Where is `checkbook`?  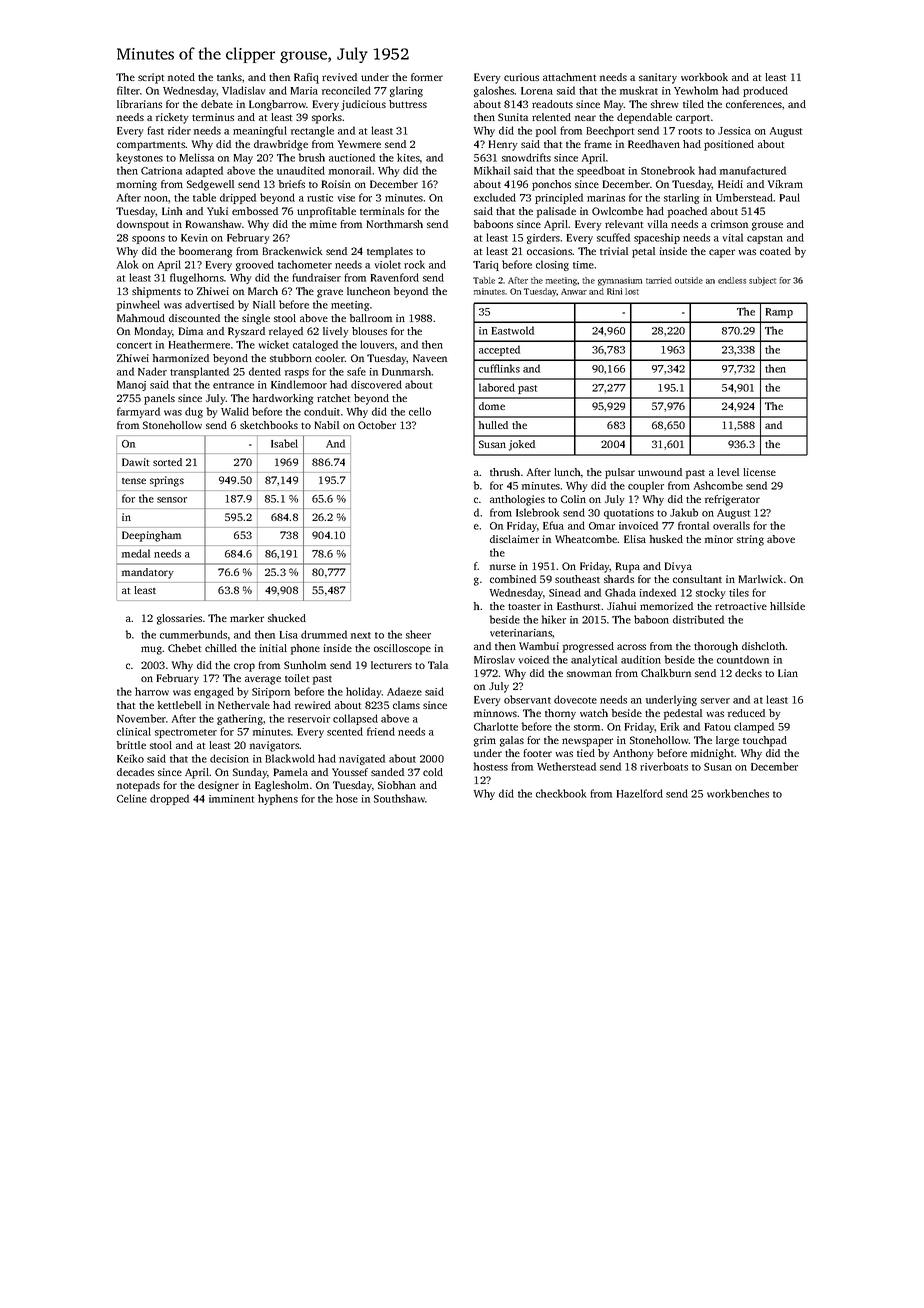
checkbook is located at coordinates (561, 793).
